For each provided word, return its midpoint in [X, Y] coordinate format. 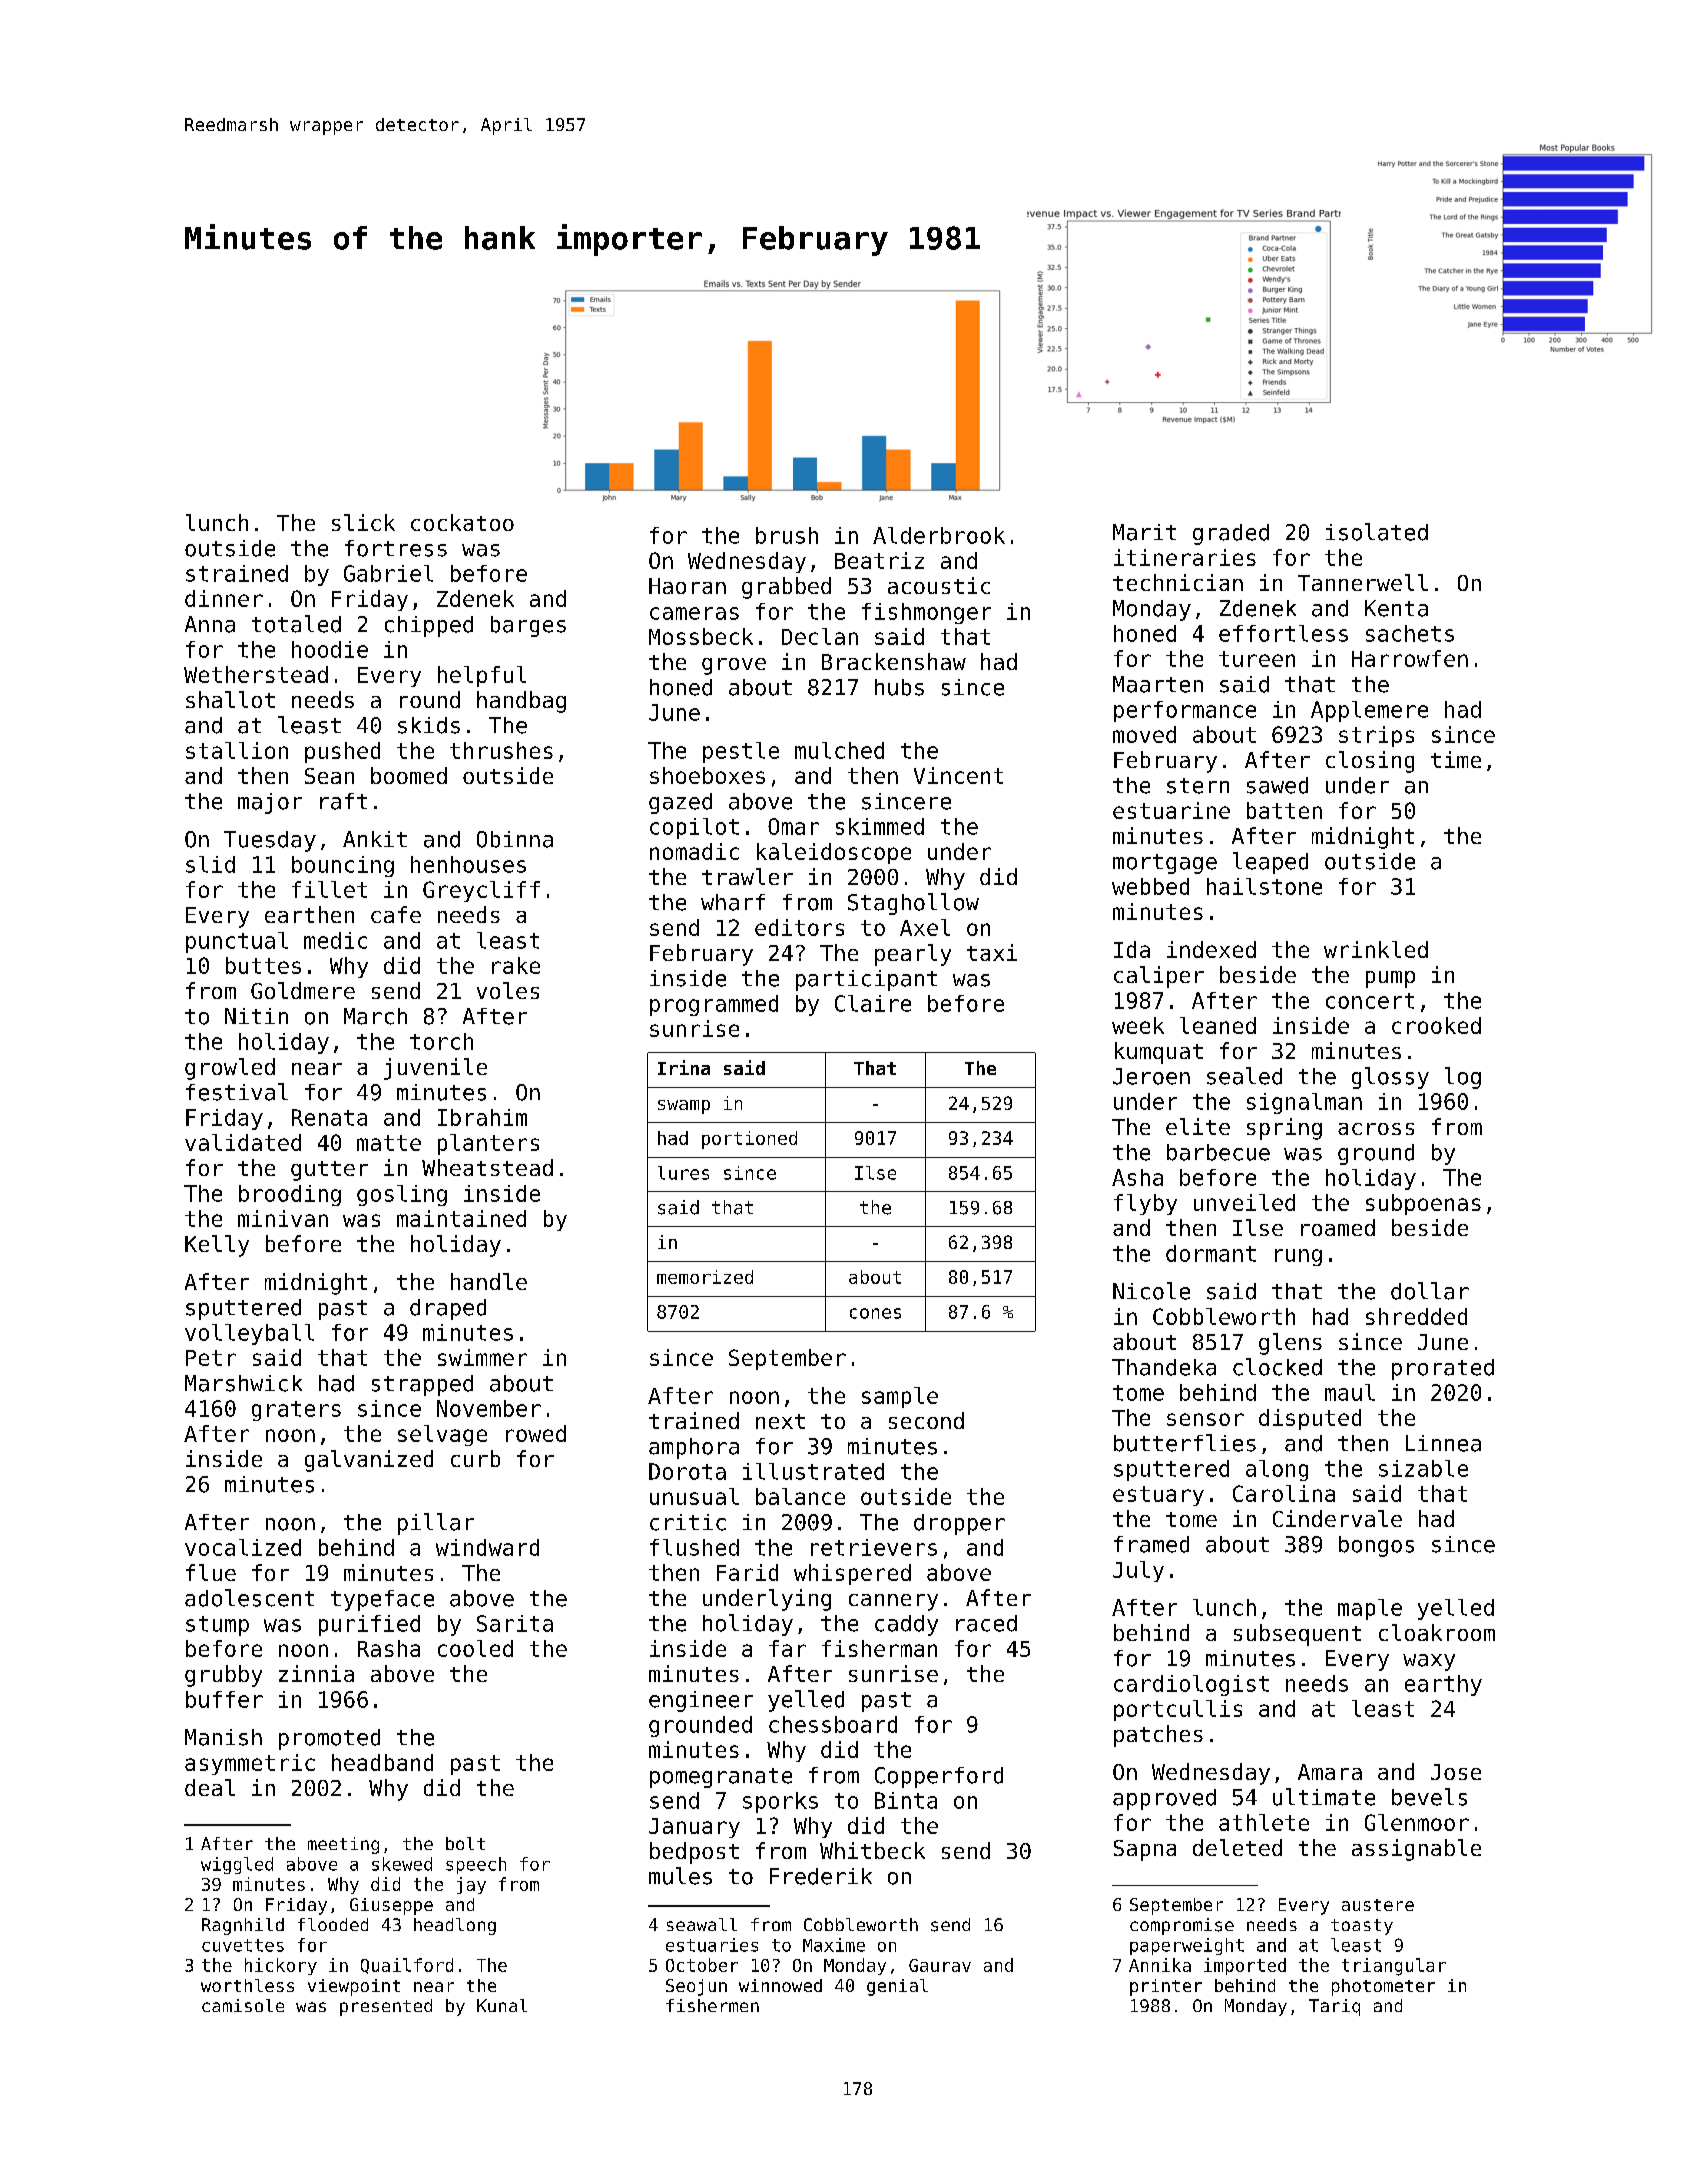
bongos [1376, 1546]
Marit [1144, 532]
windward [487, 1547]
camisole [243, 2005]
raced [986, 1623]
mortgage [1165, 864]
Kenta [1396, 608]
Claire [873, 1003]
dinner [224, 598]
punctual [237, 942]
